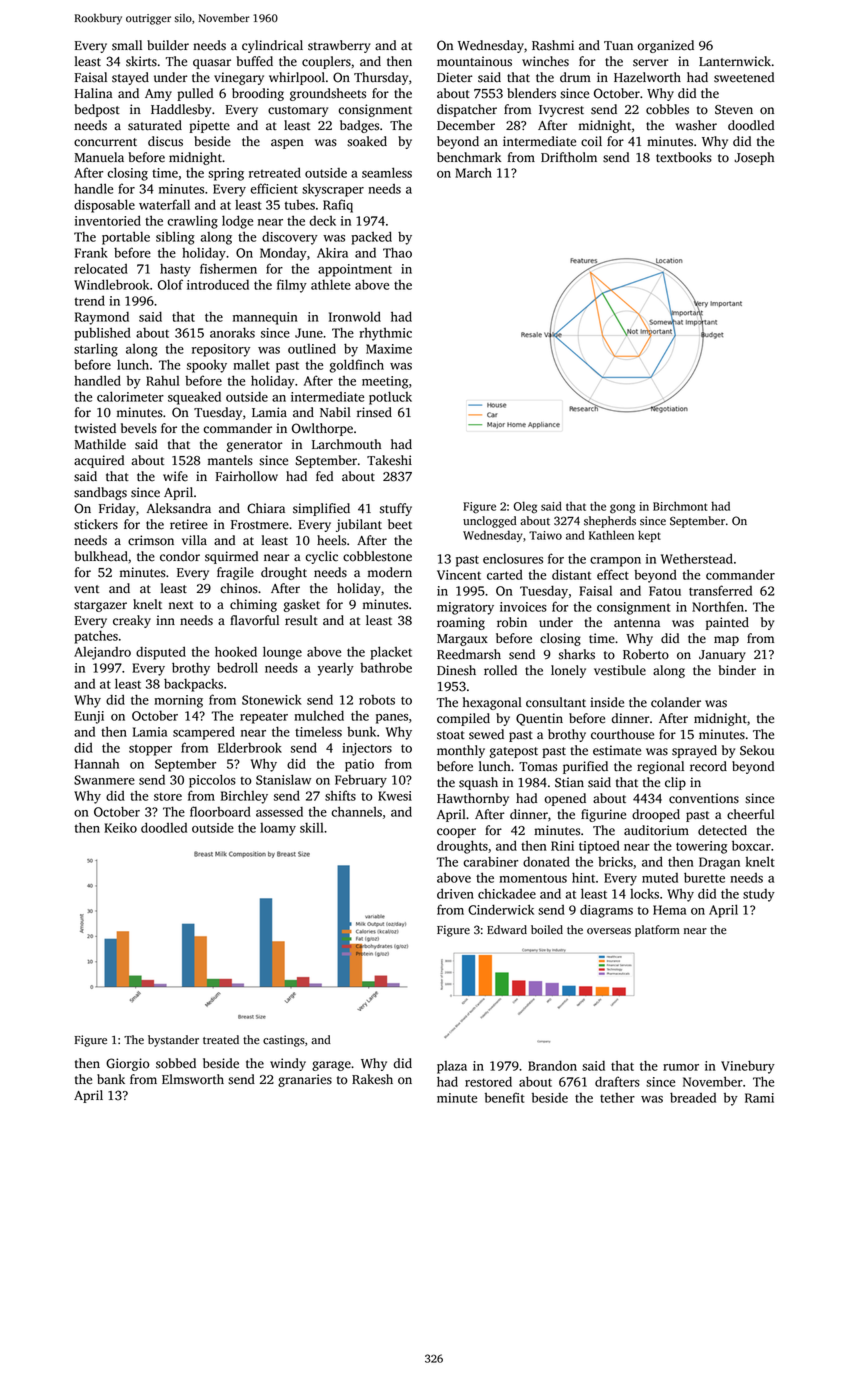 This screenshot has height=1400, width=849. I want to click on Elmsworth, so click(193, 1079).
